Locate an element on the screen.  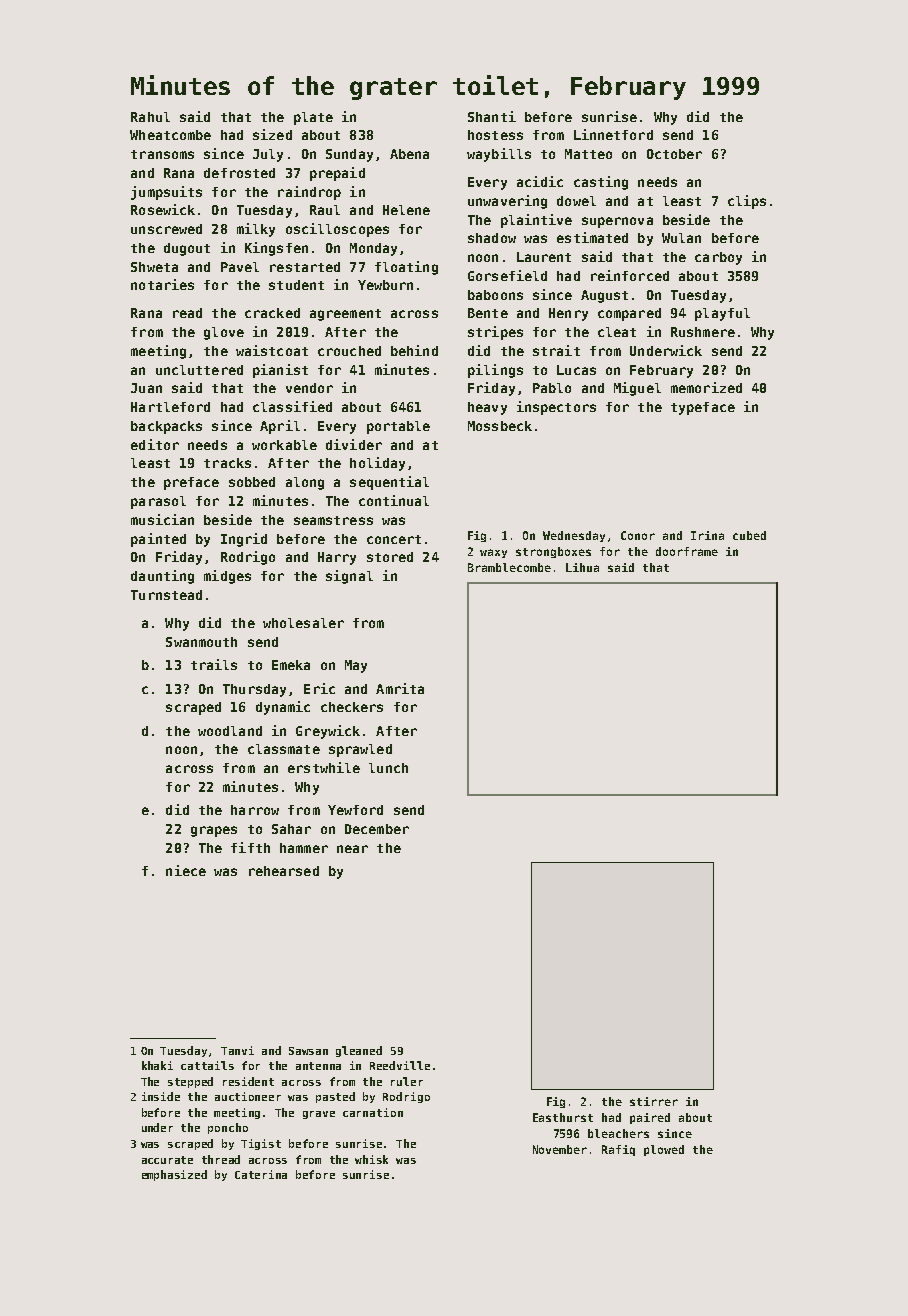
editor is located at coordinates (155, 444).
